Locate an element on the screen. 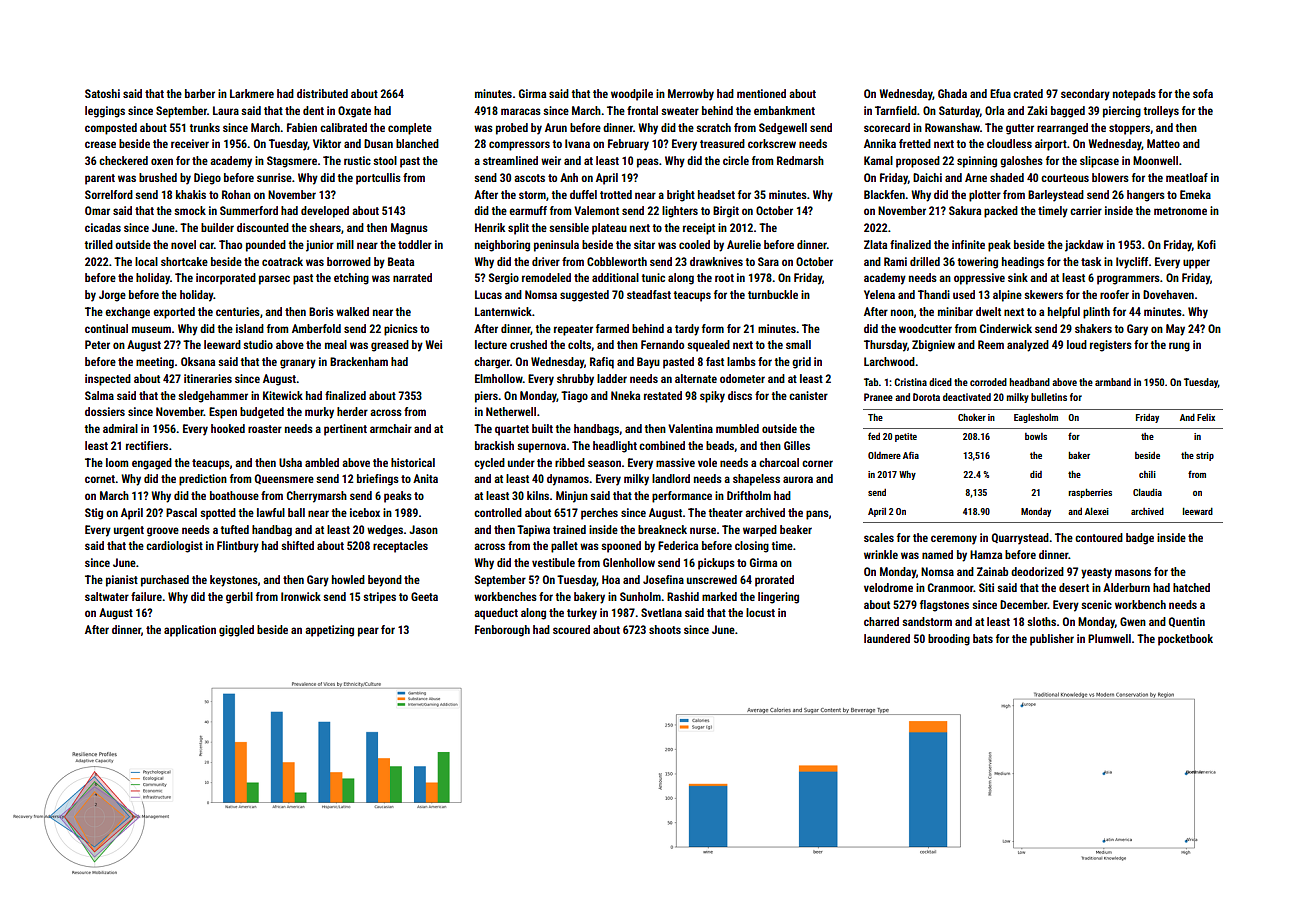 The width and height of the screenshot is (1308, 924). Salma is located at coordinates (99, 395).
